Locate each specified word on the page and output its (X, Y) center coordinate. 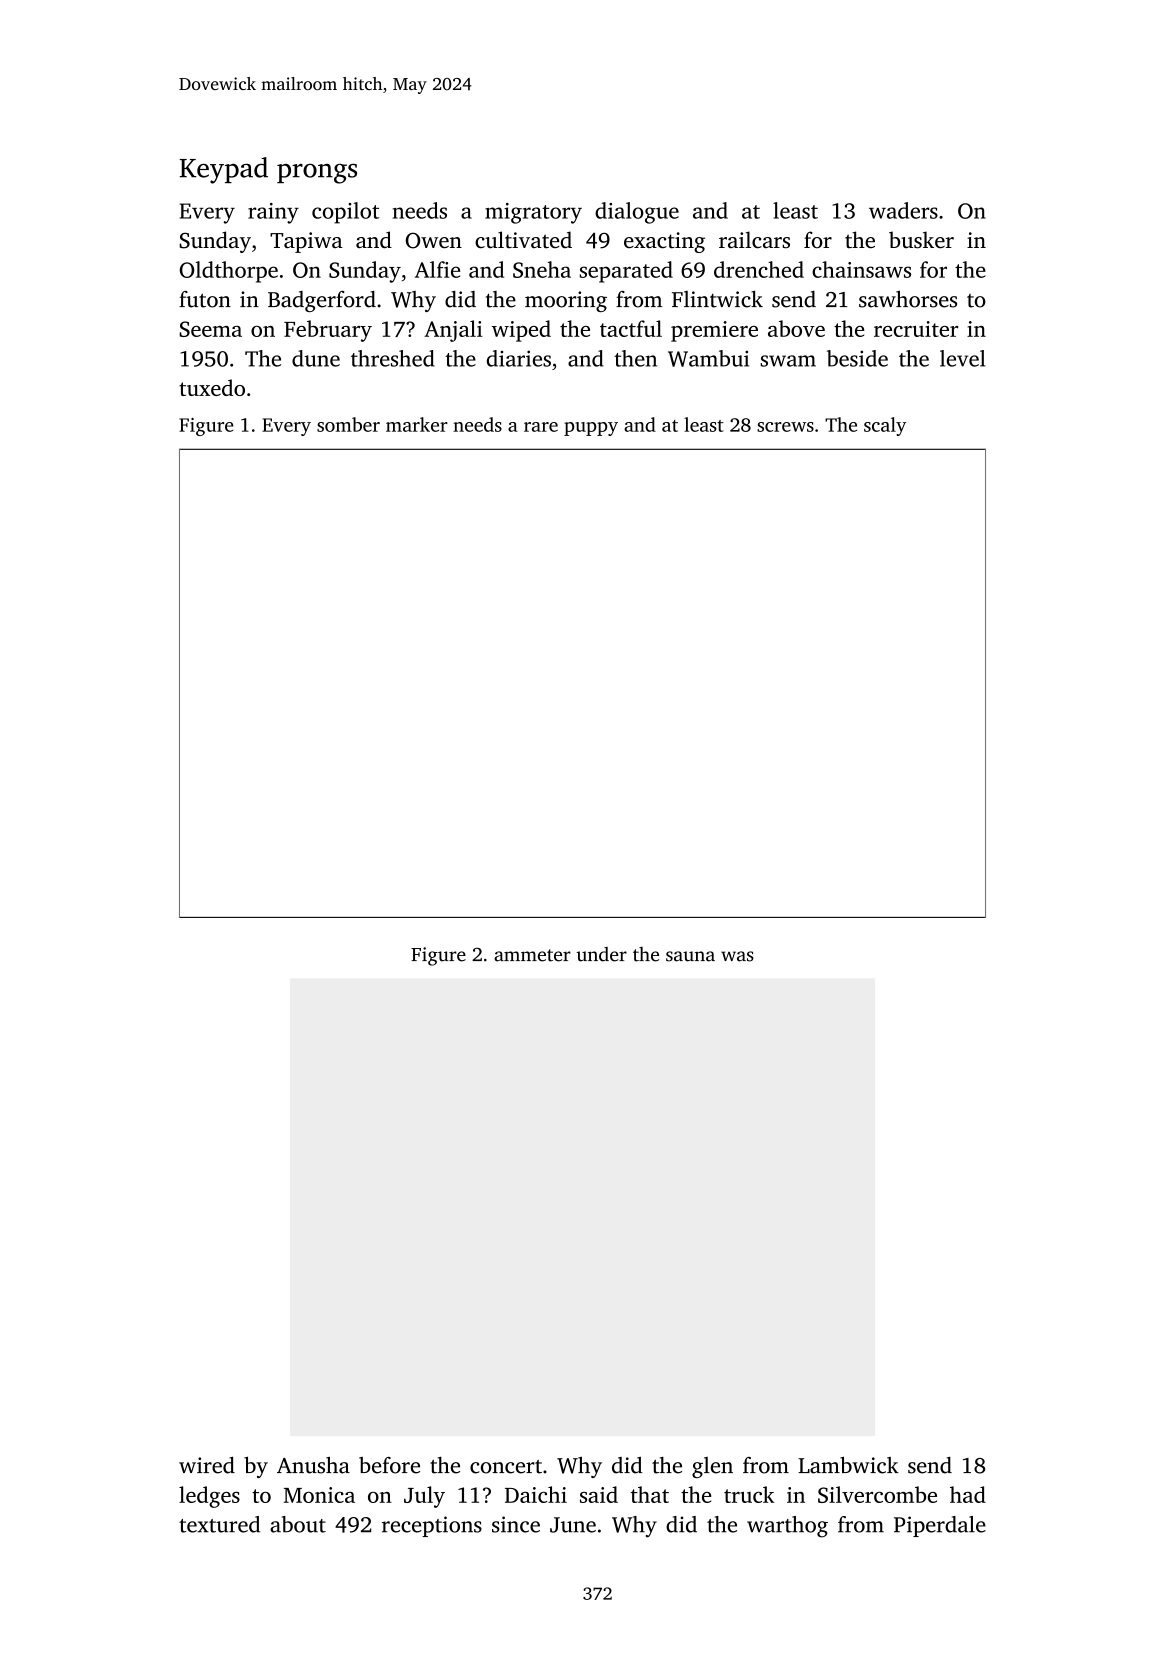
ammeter (532, 955)
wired (207, 1465)
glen (712, 1467)
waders (903, 210)
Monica (319, 1495)
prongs (317, 174)
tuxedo (212, 387)
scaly (885, 426)
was (737, 956)
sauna (690, 956)
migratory (533, 213)
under (601, 954)
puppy (591, 429)
